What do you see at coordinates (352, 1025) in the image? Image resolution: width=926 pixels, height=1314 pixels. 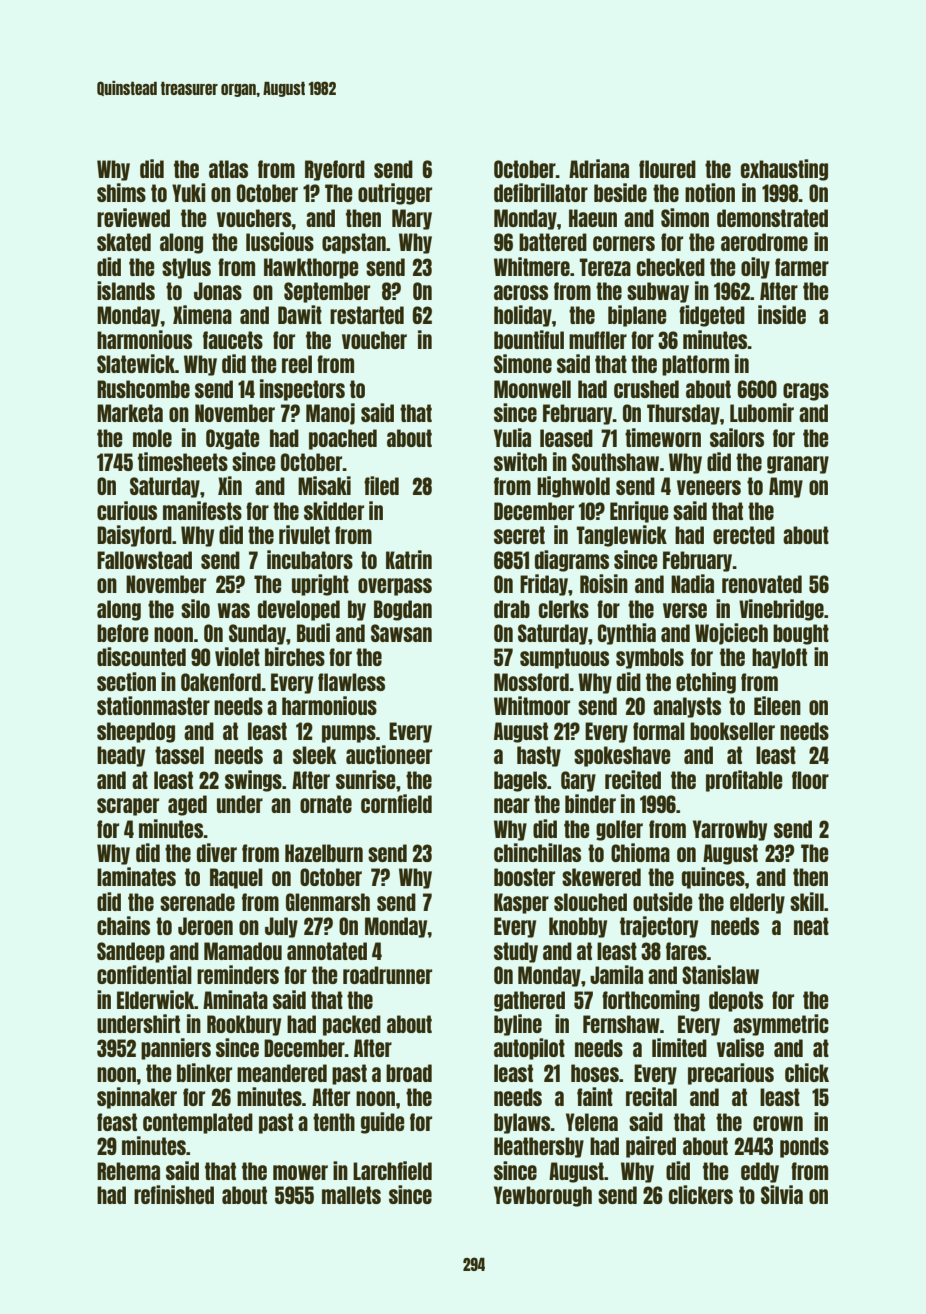 I see `packed` at bounding box center [352, 1025].
